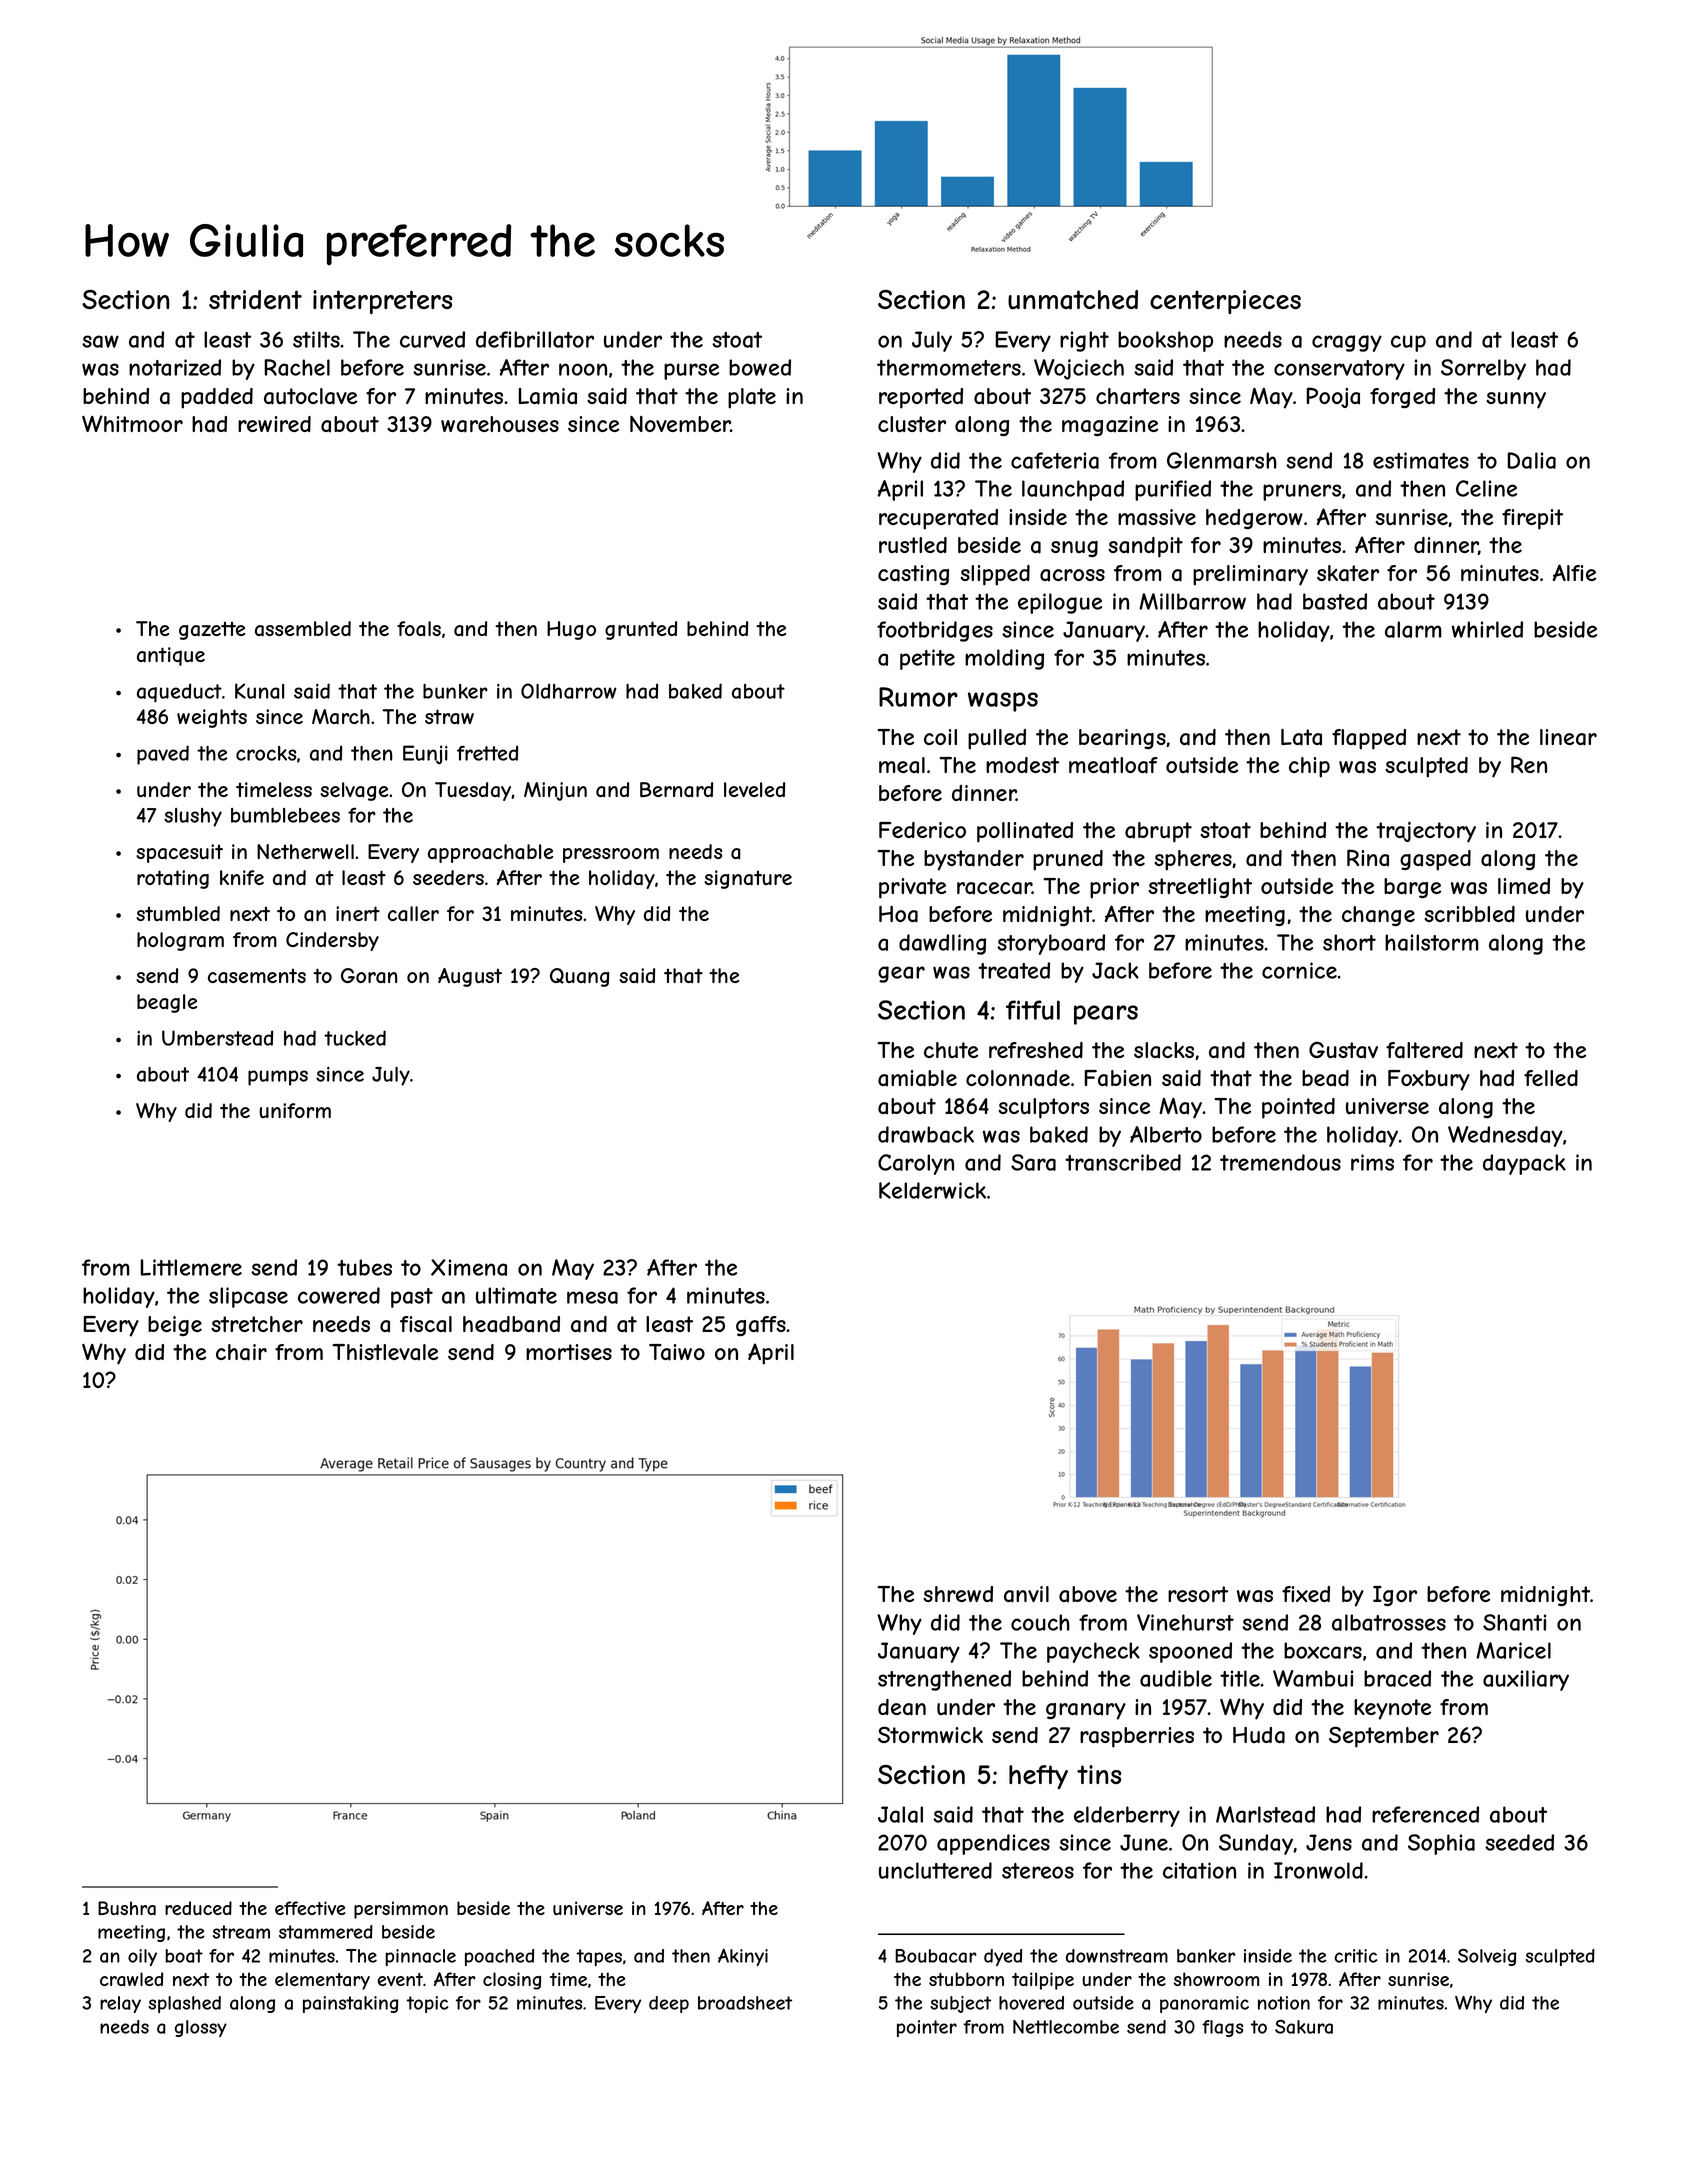 The width and height of the document is (1683, 2178). Describe the element at coordinates (1402, 398) in the document. I see `forged` at that location.
